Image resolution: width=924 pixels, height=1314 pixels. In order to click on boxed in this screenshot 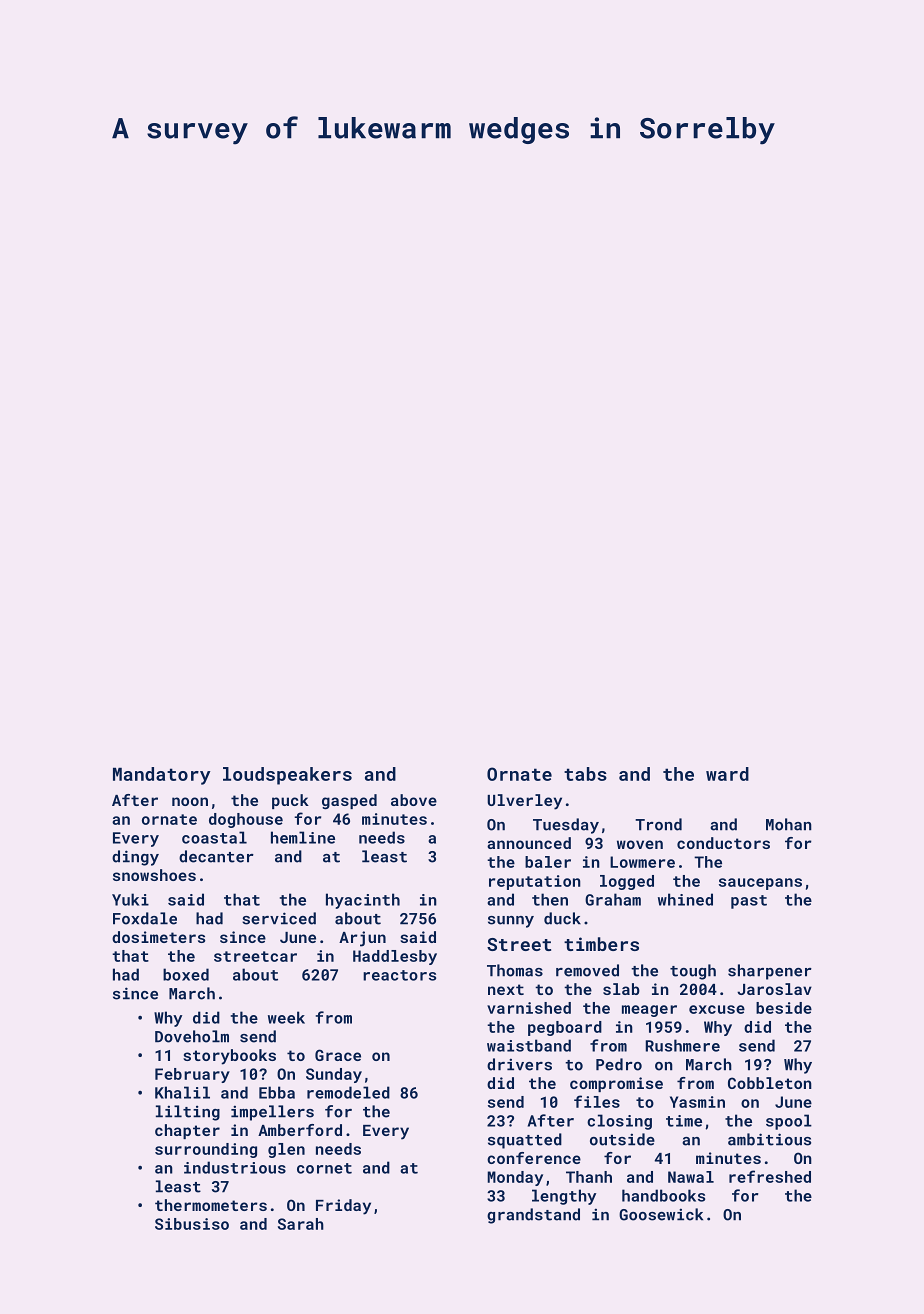, I will do `click(186, 974)`.
